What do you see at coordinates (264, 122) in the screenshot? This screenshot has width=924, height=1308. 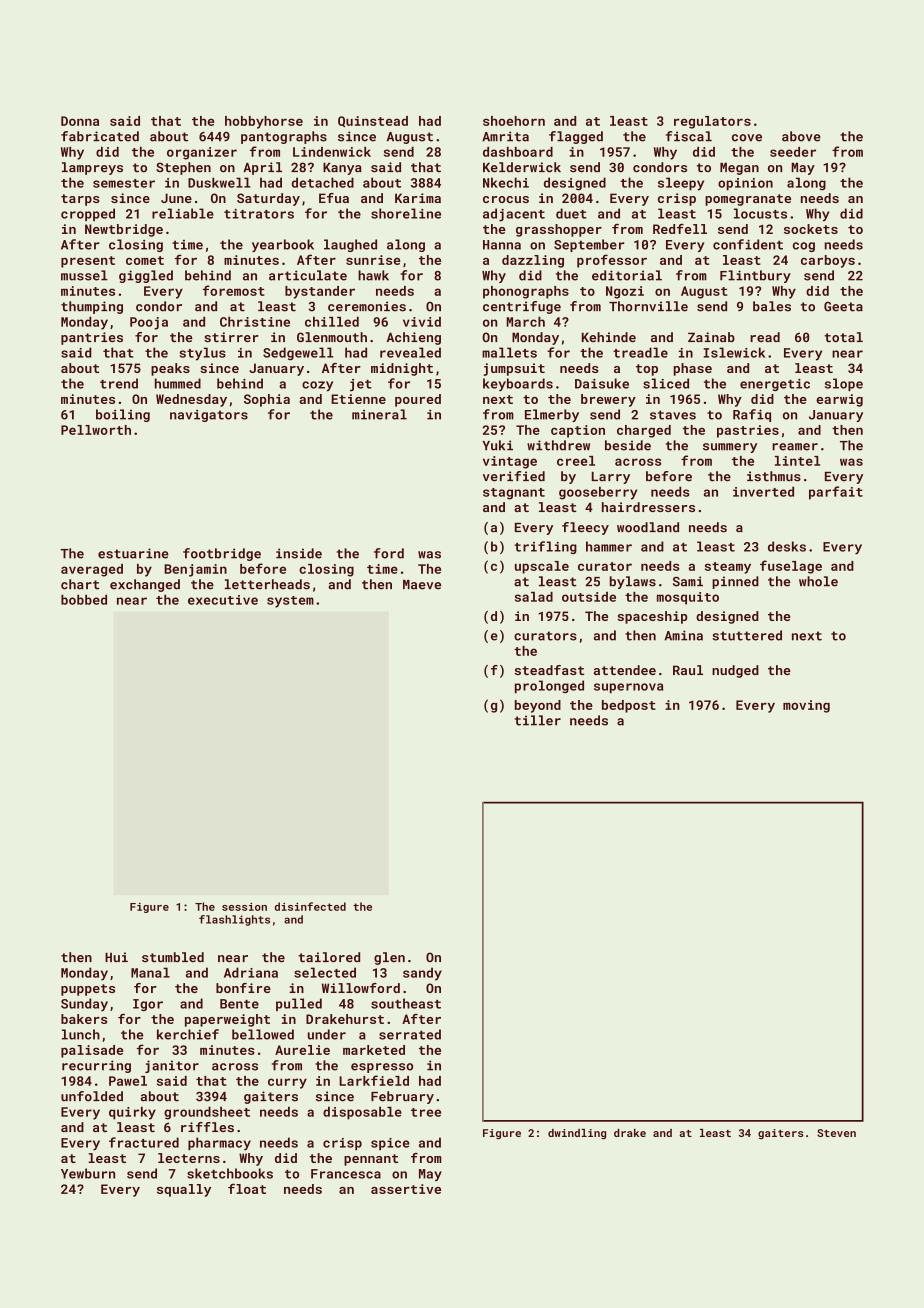 I see `hobbyhorse` at bounding box center [264, 122].
